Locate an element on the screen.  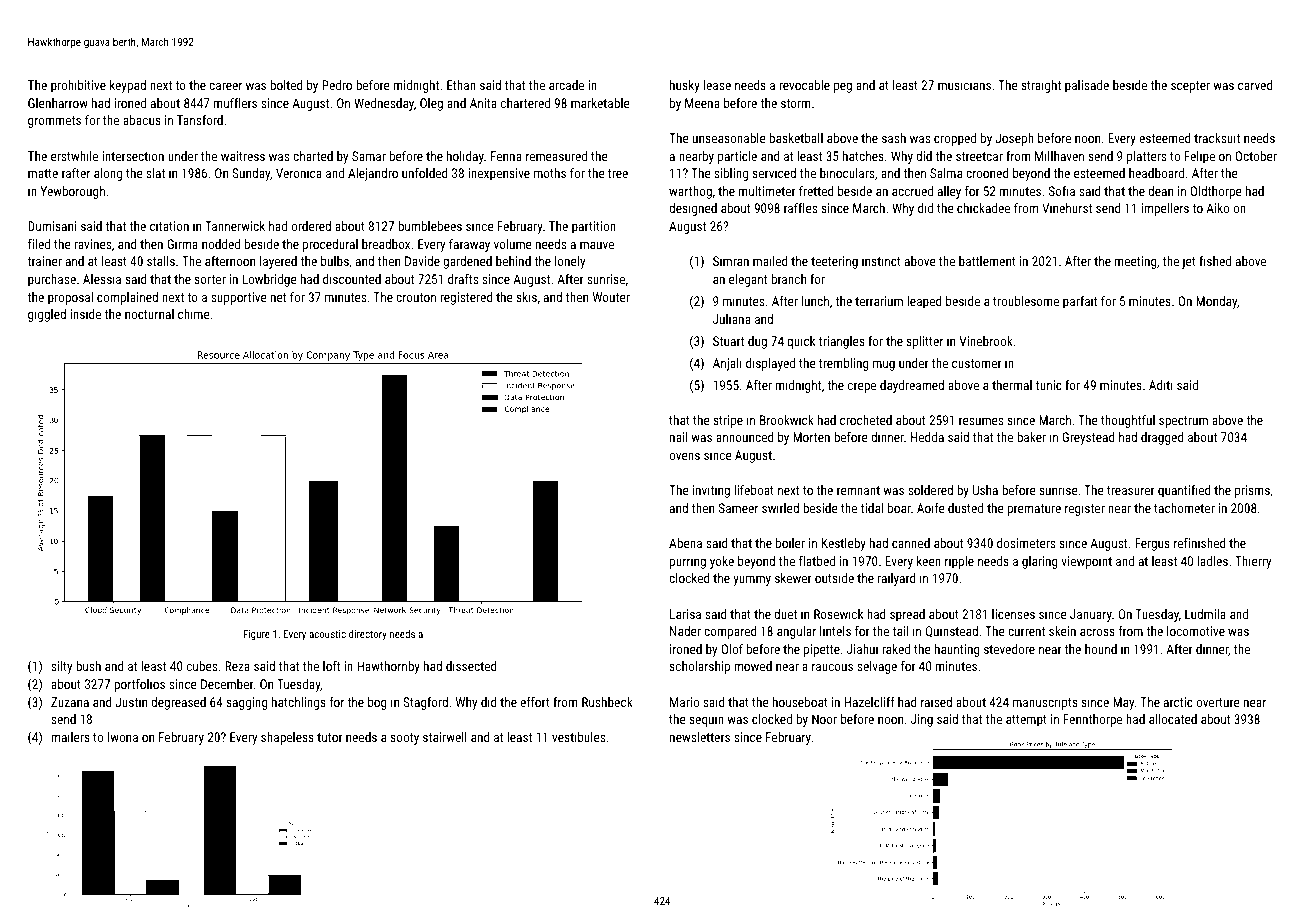
Nader is located at coordinates (685, 631).
